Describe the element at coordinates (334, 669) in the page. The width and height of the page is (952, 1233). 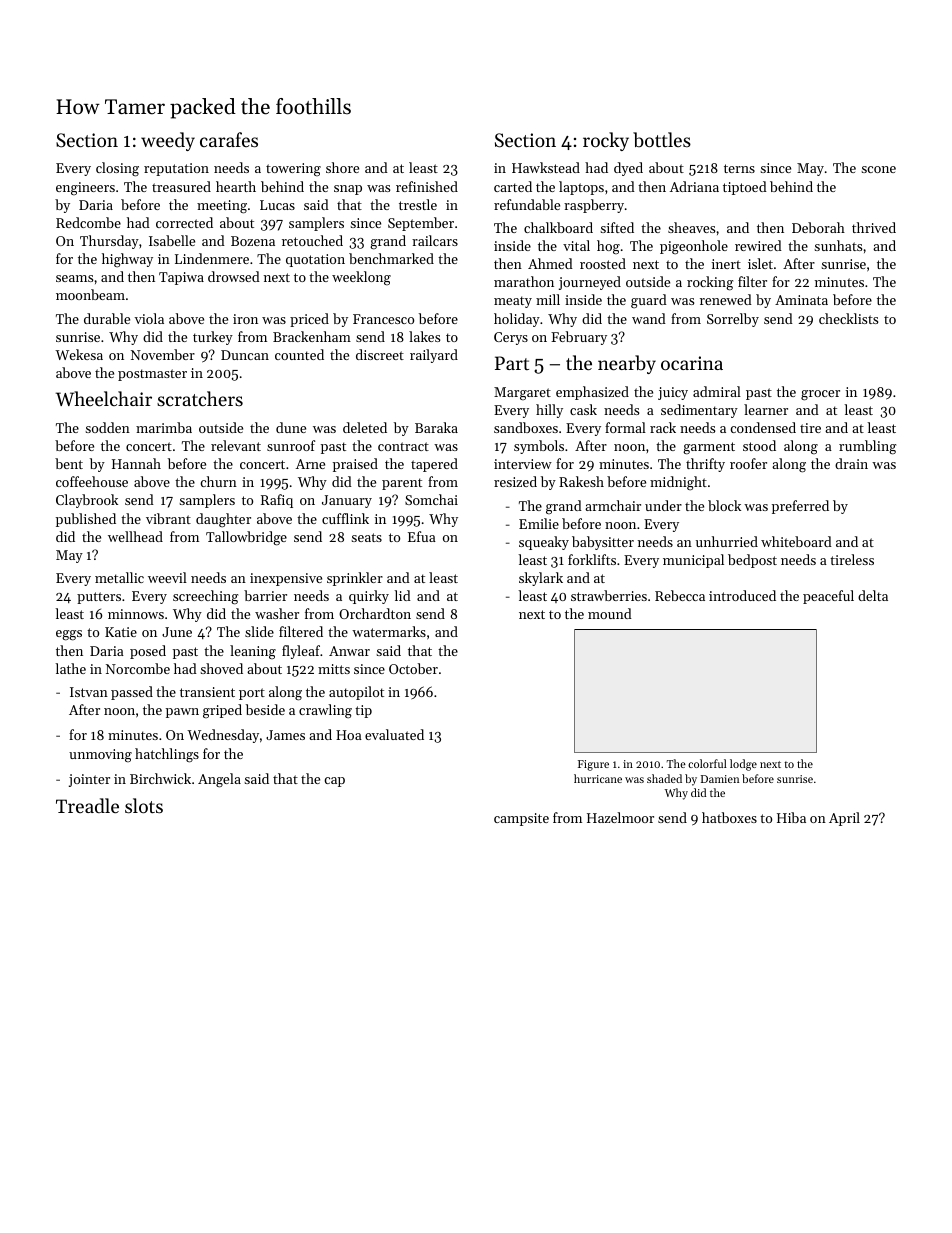
I see `mitts` at that location.
